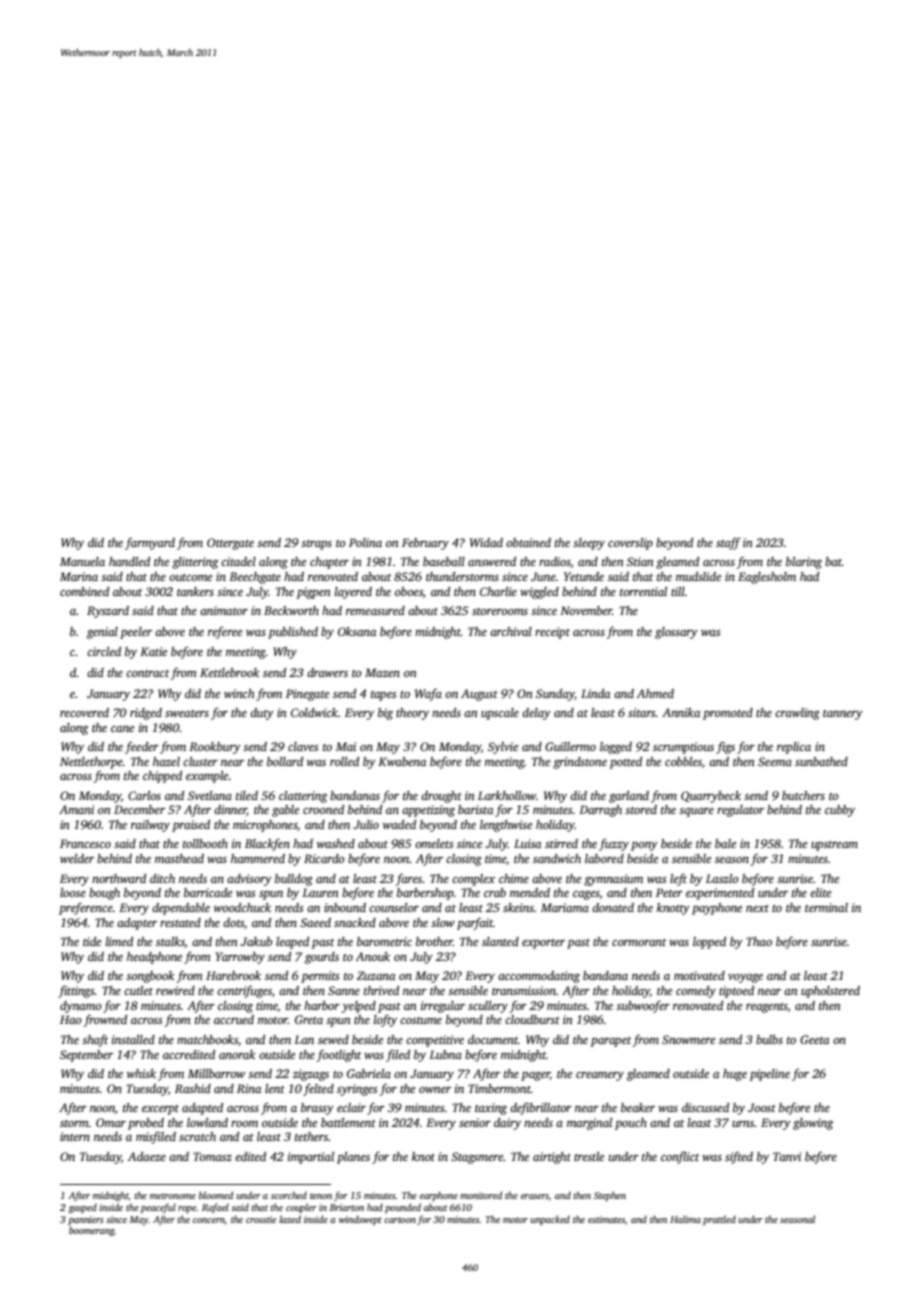  Describe the element at coordinates (345, 907) in the document. I see `inbound` at that location.
